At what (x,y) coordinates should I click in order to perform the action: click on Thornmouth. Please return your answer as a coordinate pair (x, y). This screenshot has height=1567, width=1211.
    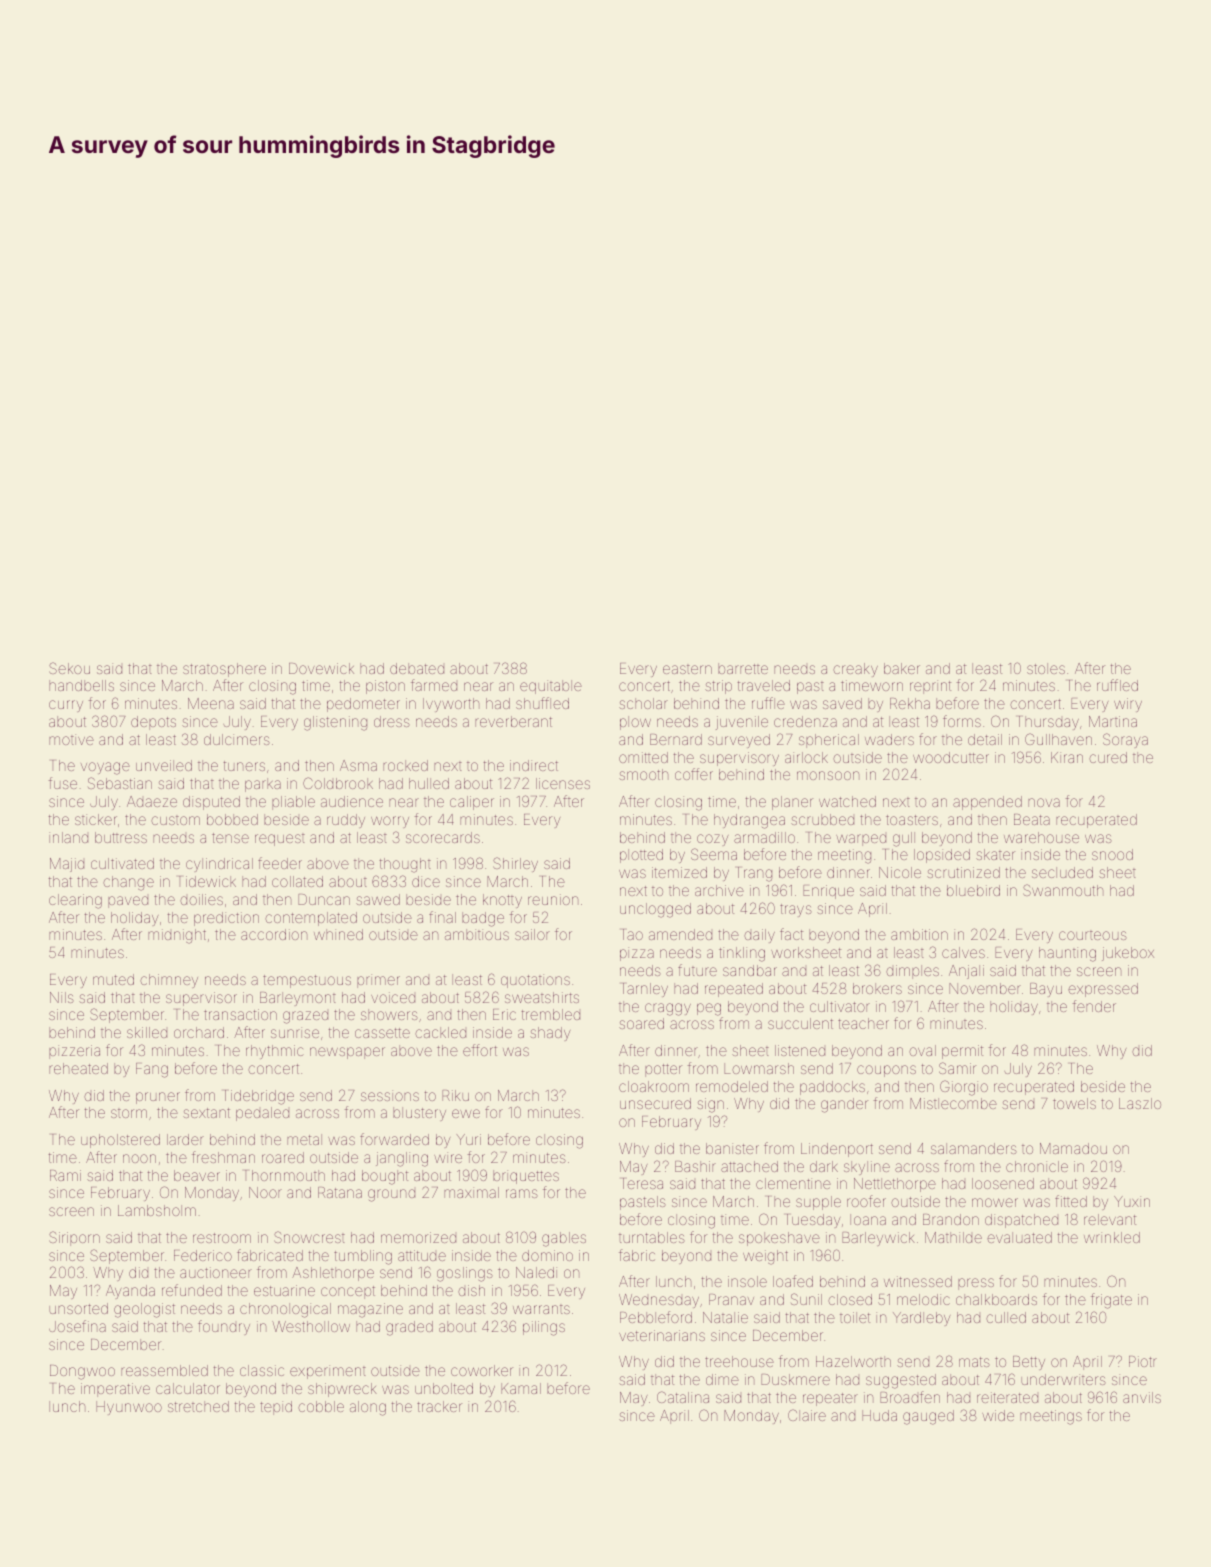
    Looking at the image, I should click on (285, 1175).
